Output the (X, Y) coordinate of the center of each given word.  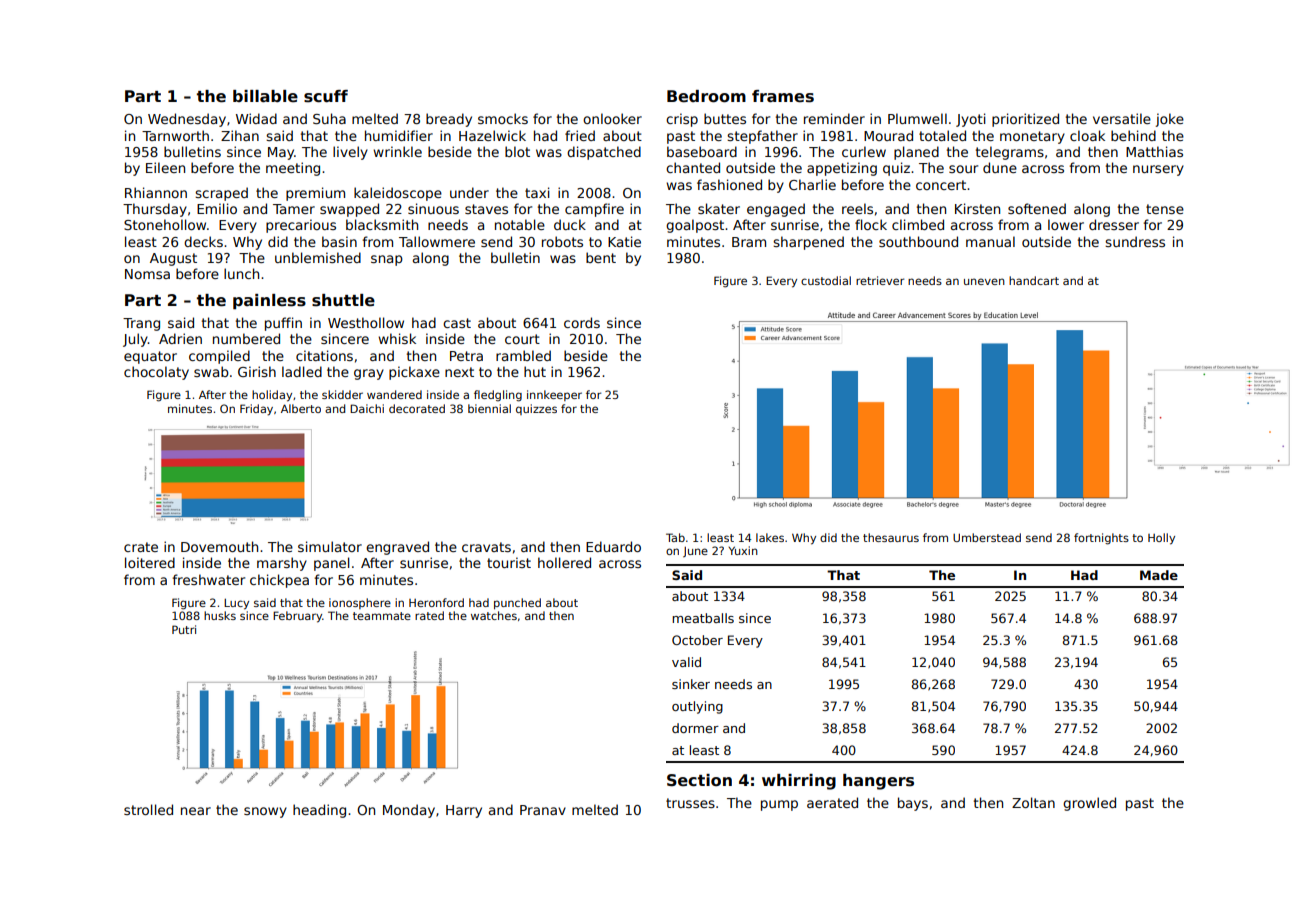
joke (1170, 120)
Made (1159, 575)
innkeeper (554, 395)
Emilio (217, 208)
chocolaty (156, 373)
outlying (697, 707)
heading (319, 811)
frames (783, 96)
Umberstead (987, 537)
